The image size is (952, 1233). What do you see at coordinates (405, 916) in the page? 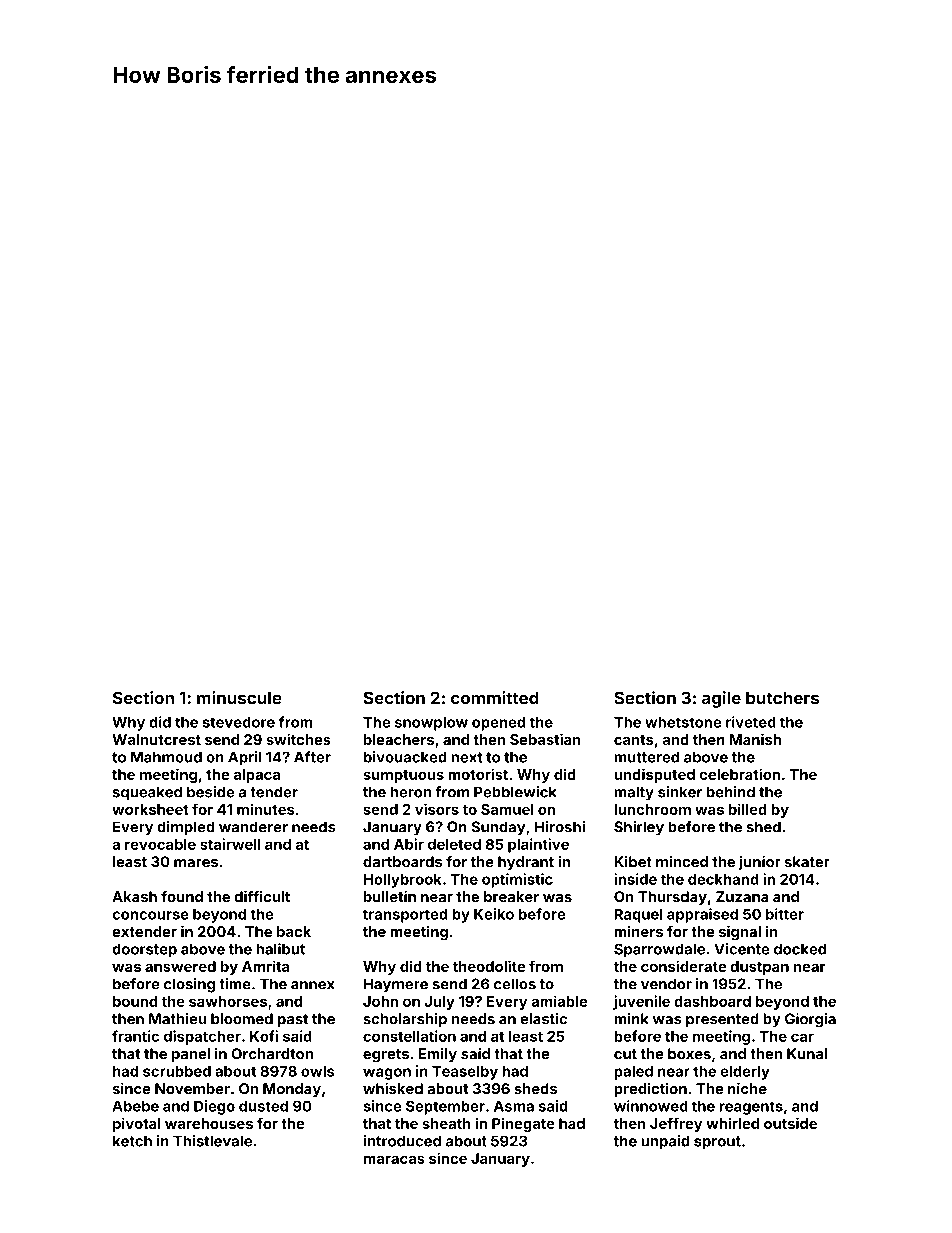
I see `transported` at bounding box center [405, 916].
